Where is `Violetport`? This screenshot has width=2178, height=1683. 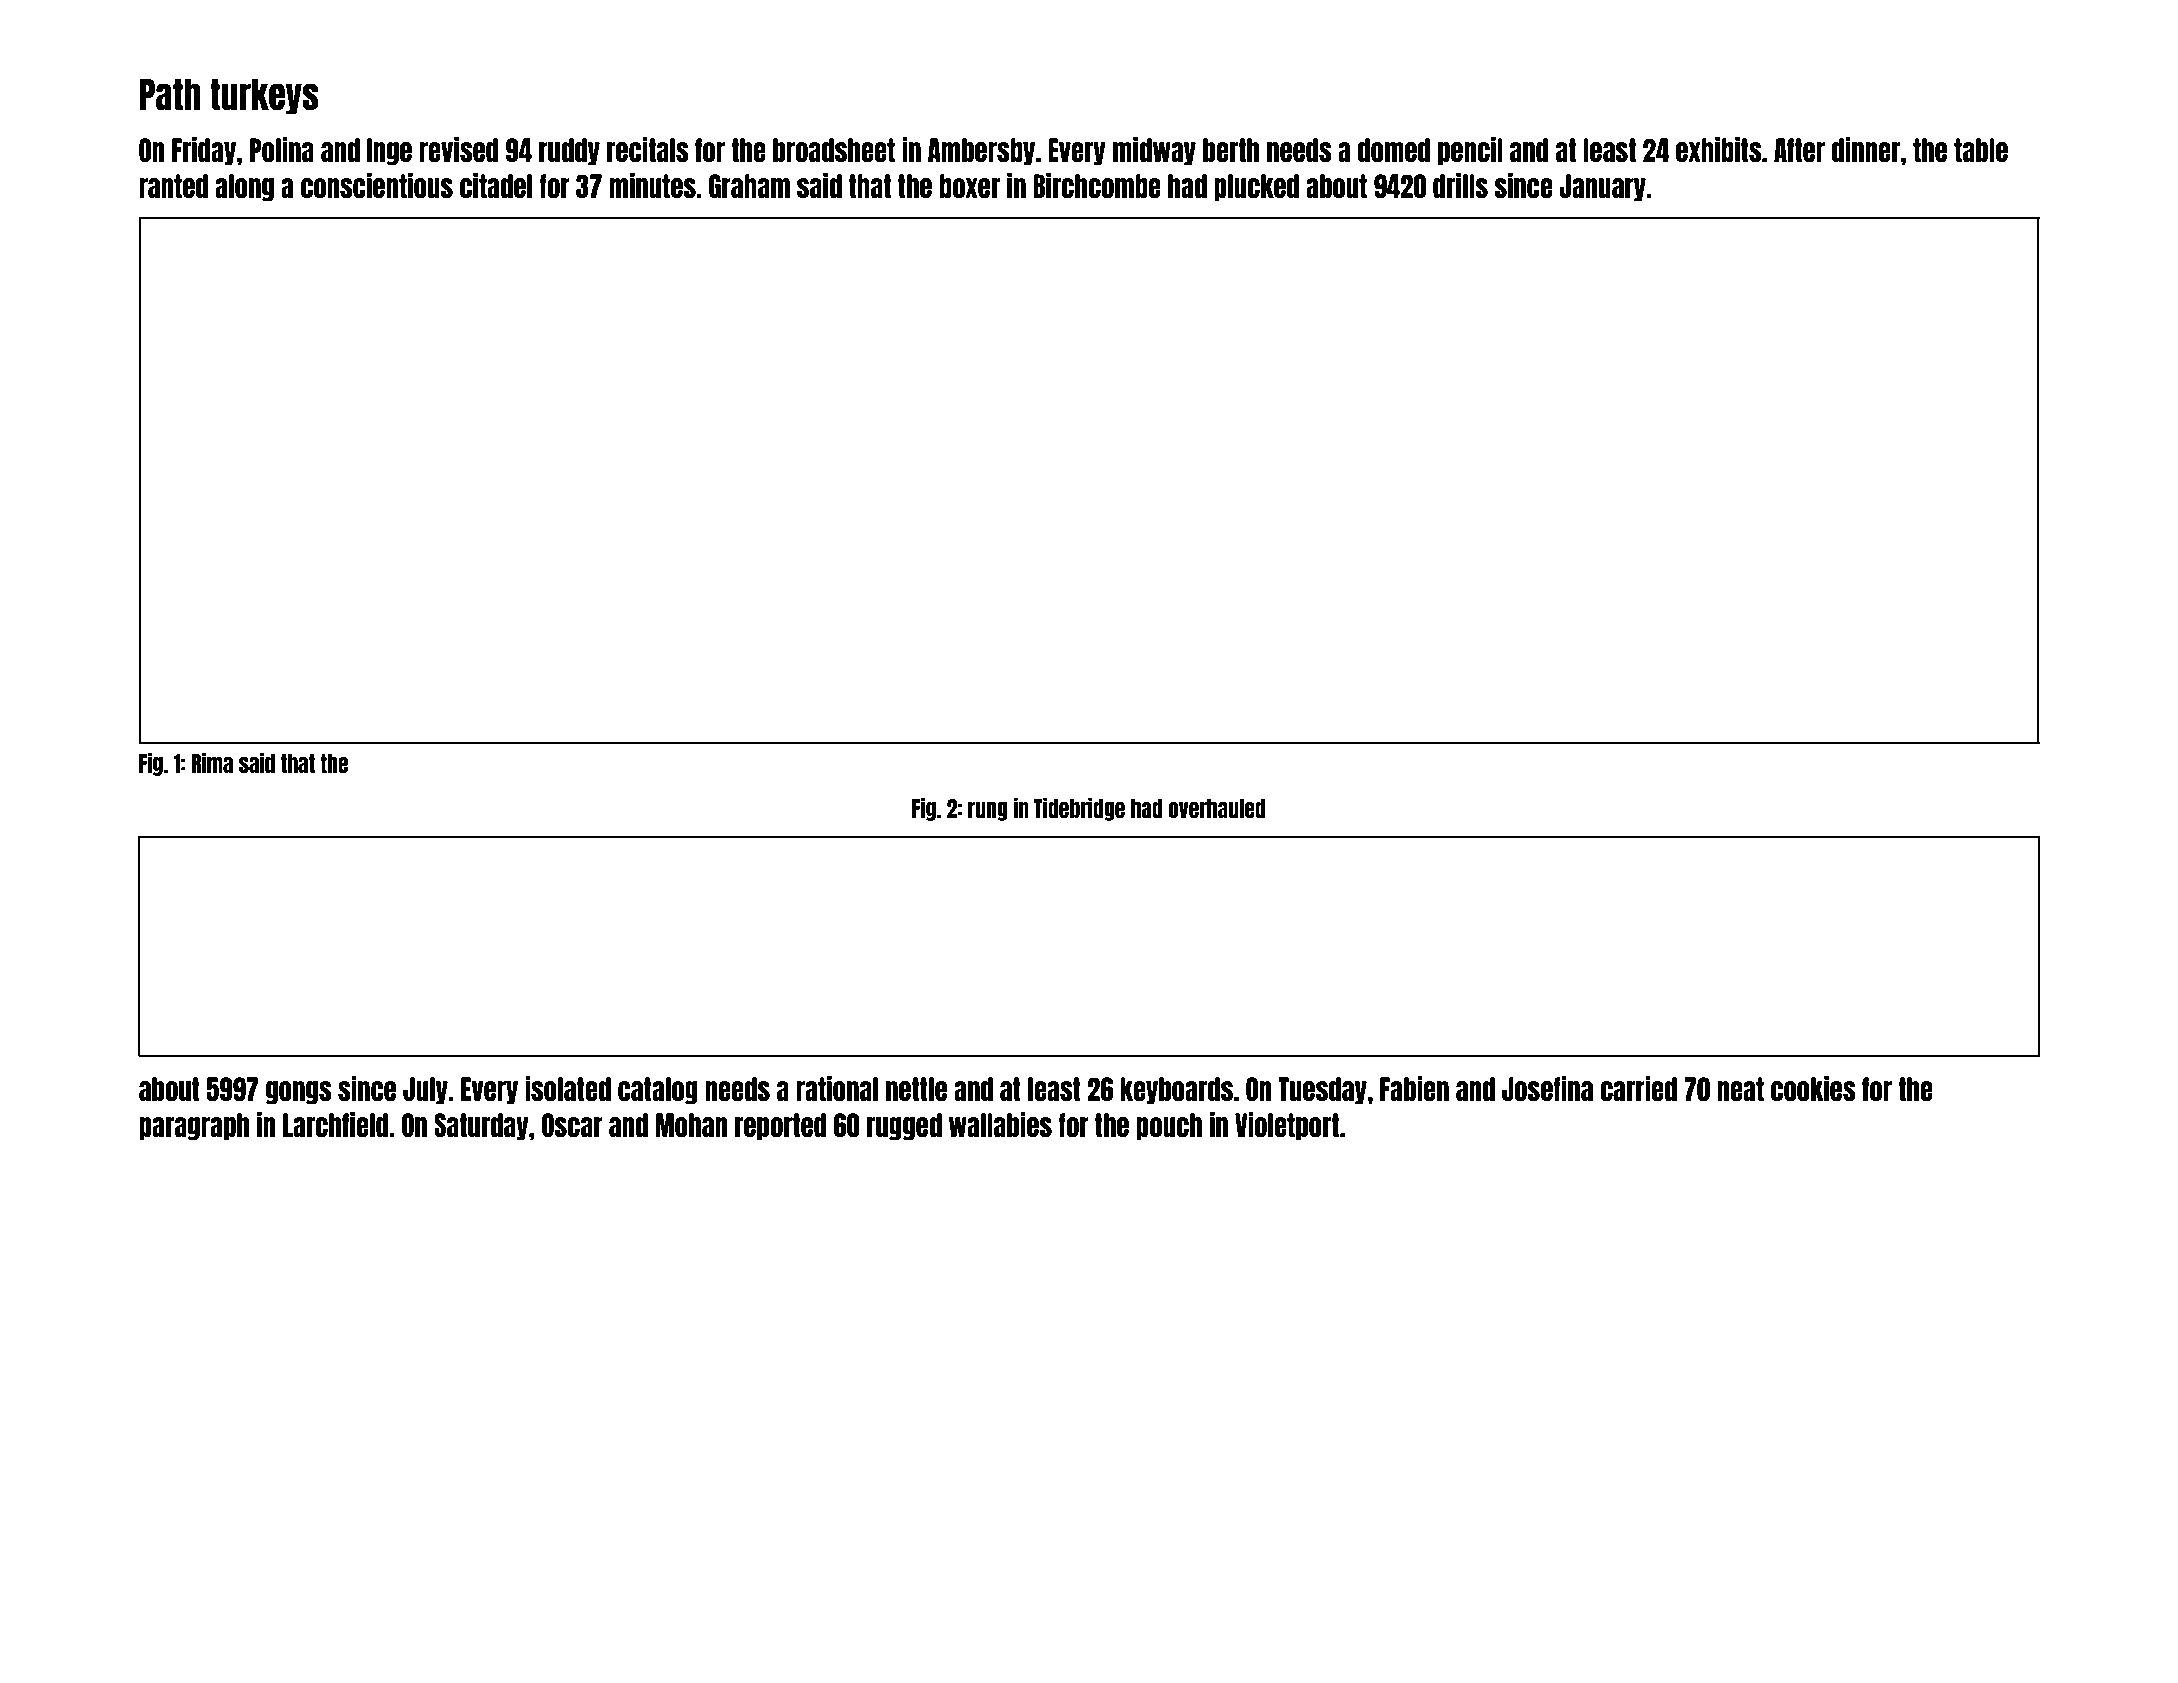 Violetport is located at coordinates (1287, 1126).
